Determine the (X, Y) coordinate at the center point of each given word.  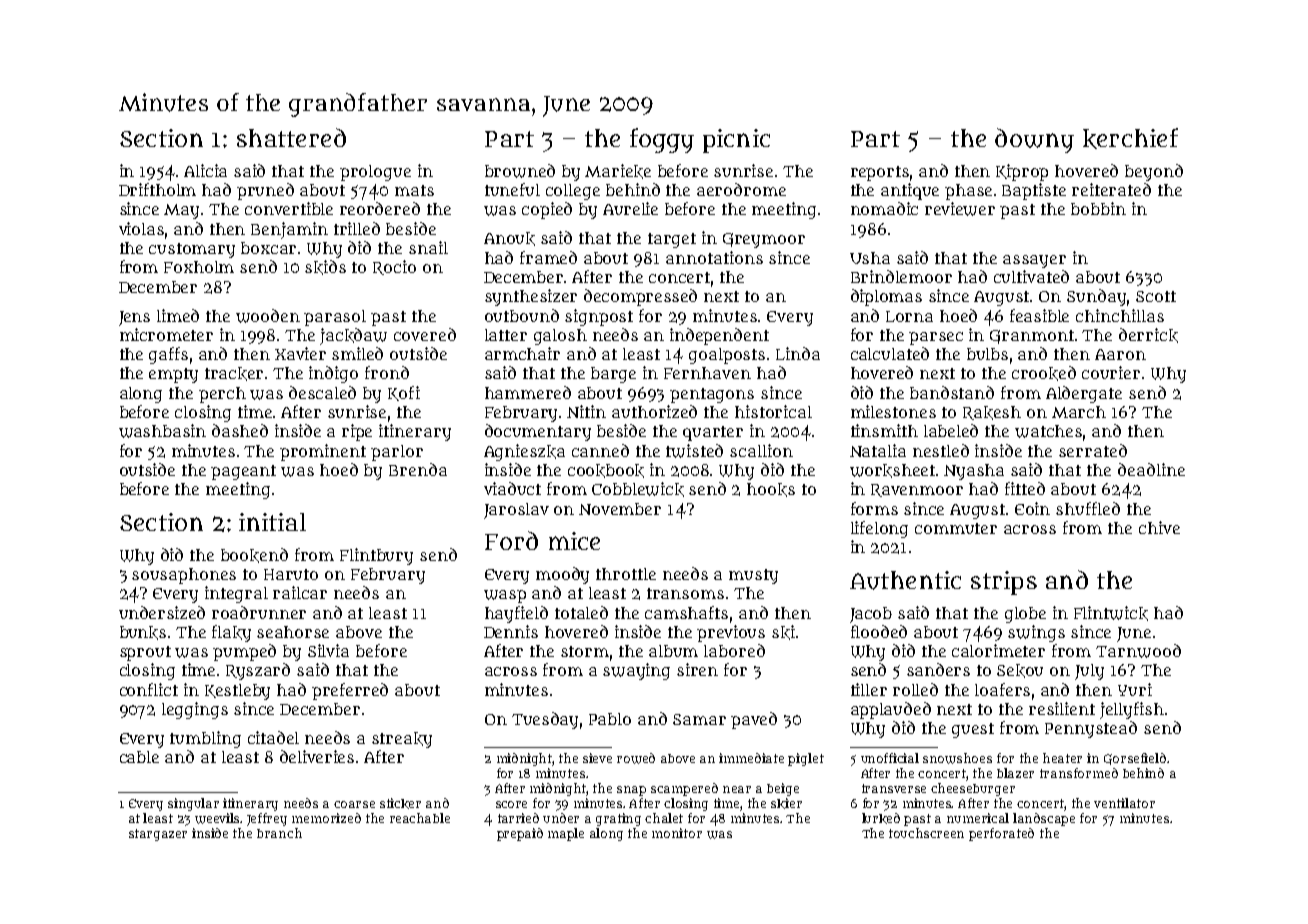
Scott (1156, 296)
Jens (134, 318)
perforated (1001, 834)
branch (279, 833)
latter (506, 335)
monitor (677, 833)
